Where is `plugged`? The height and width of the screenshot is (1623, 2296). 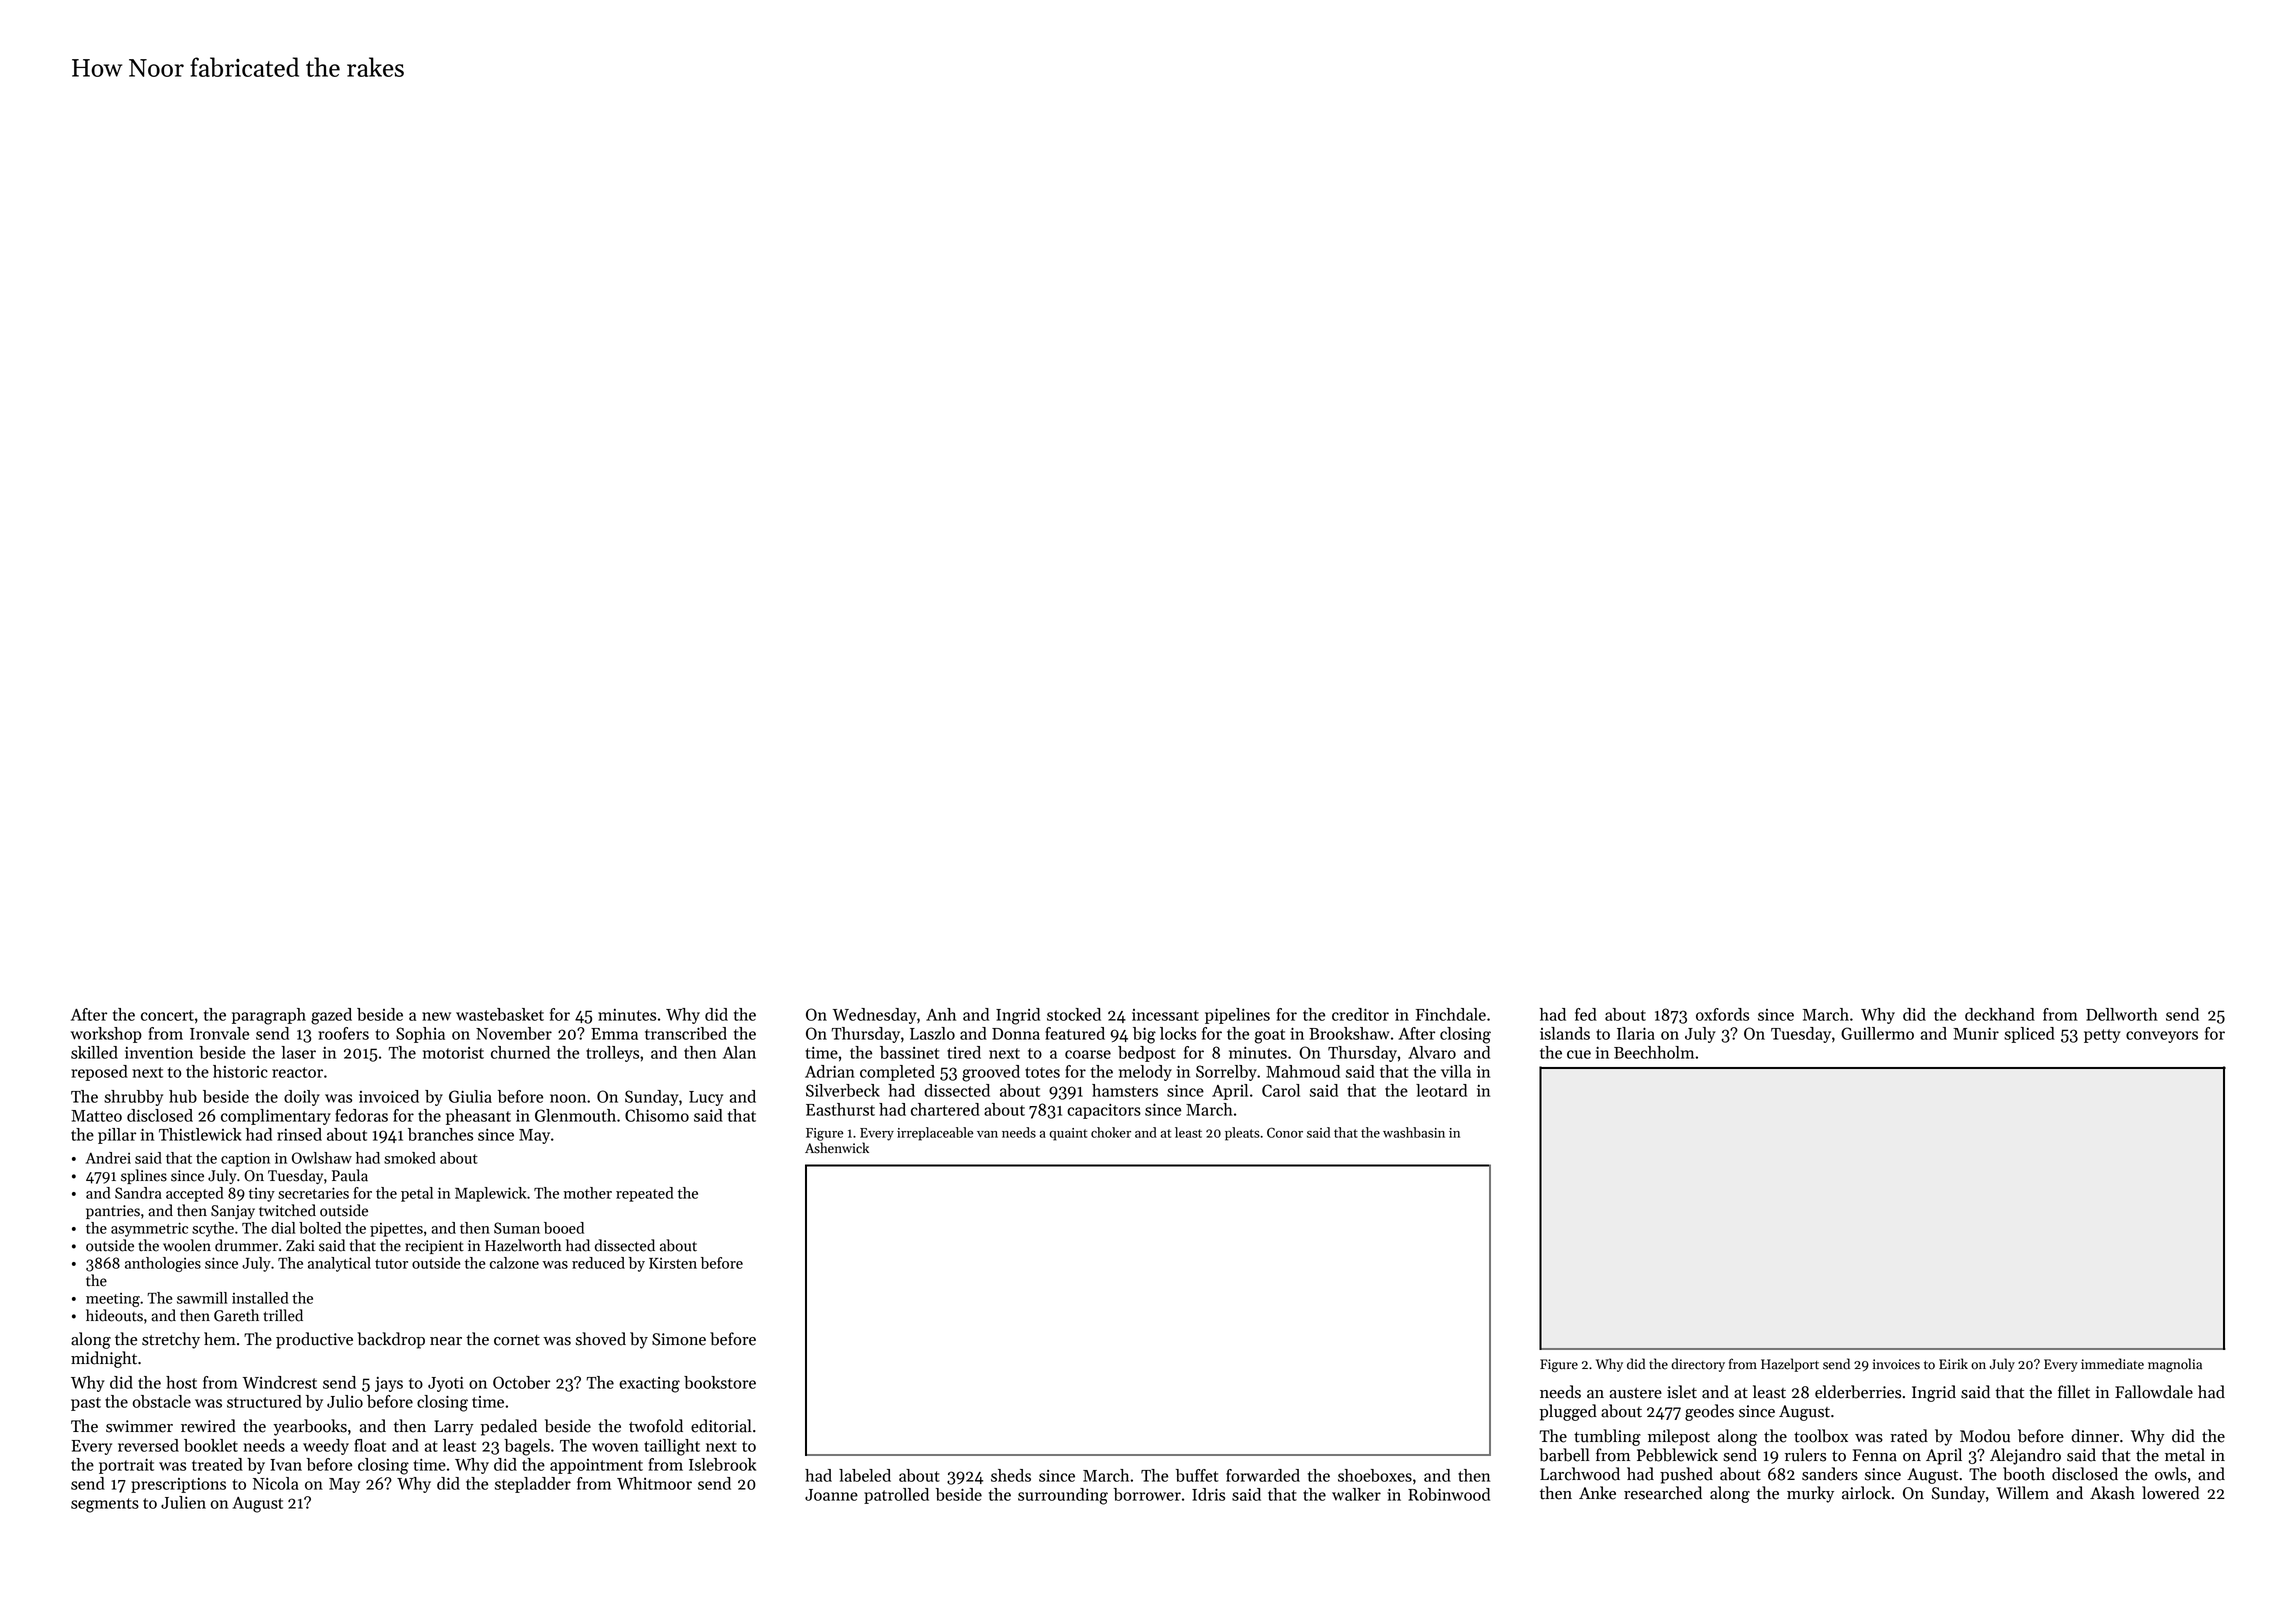 plugged is located at coordinates (1568, 1412).
